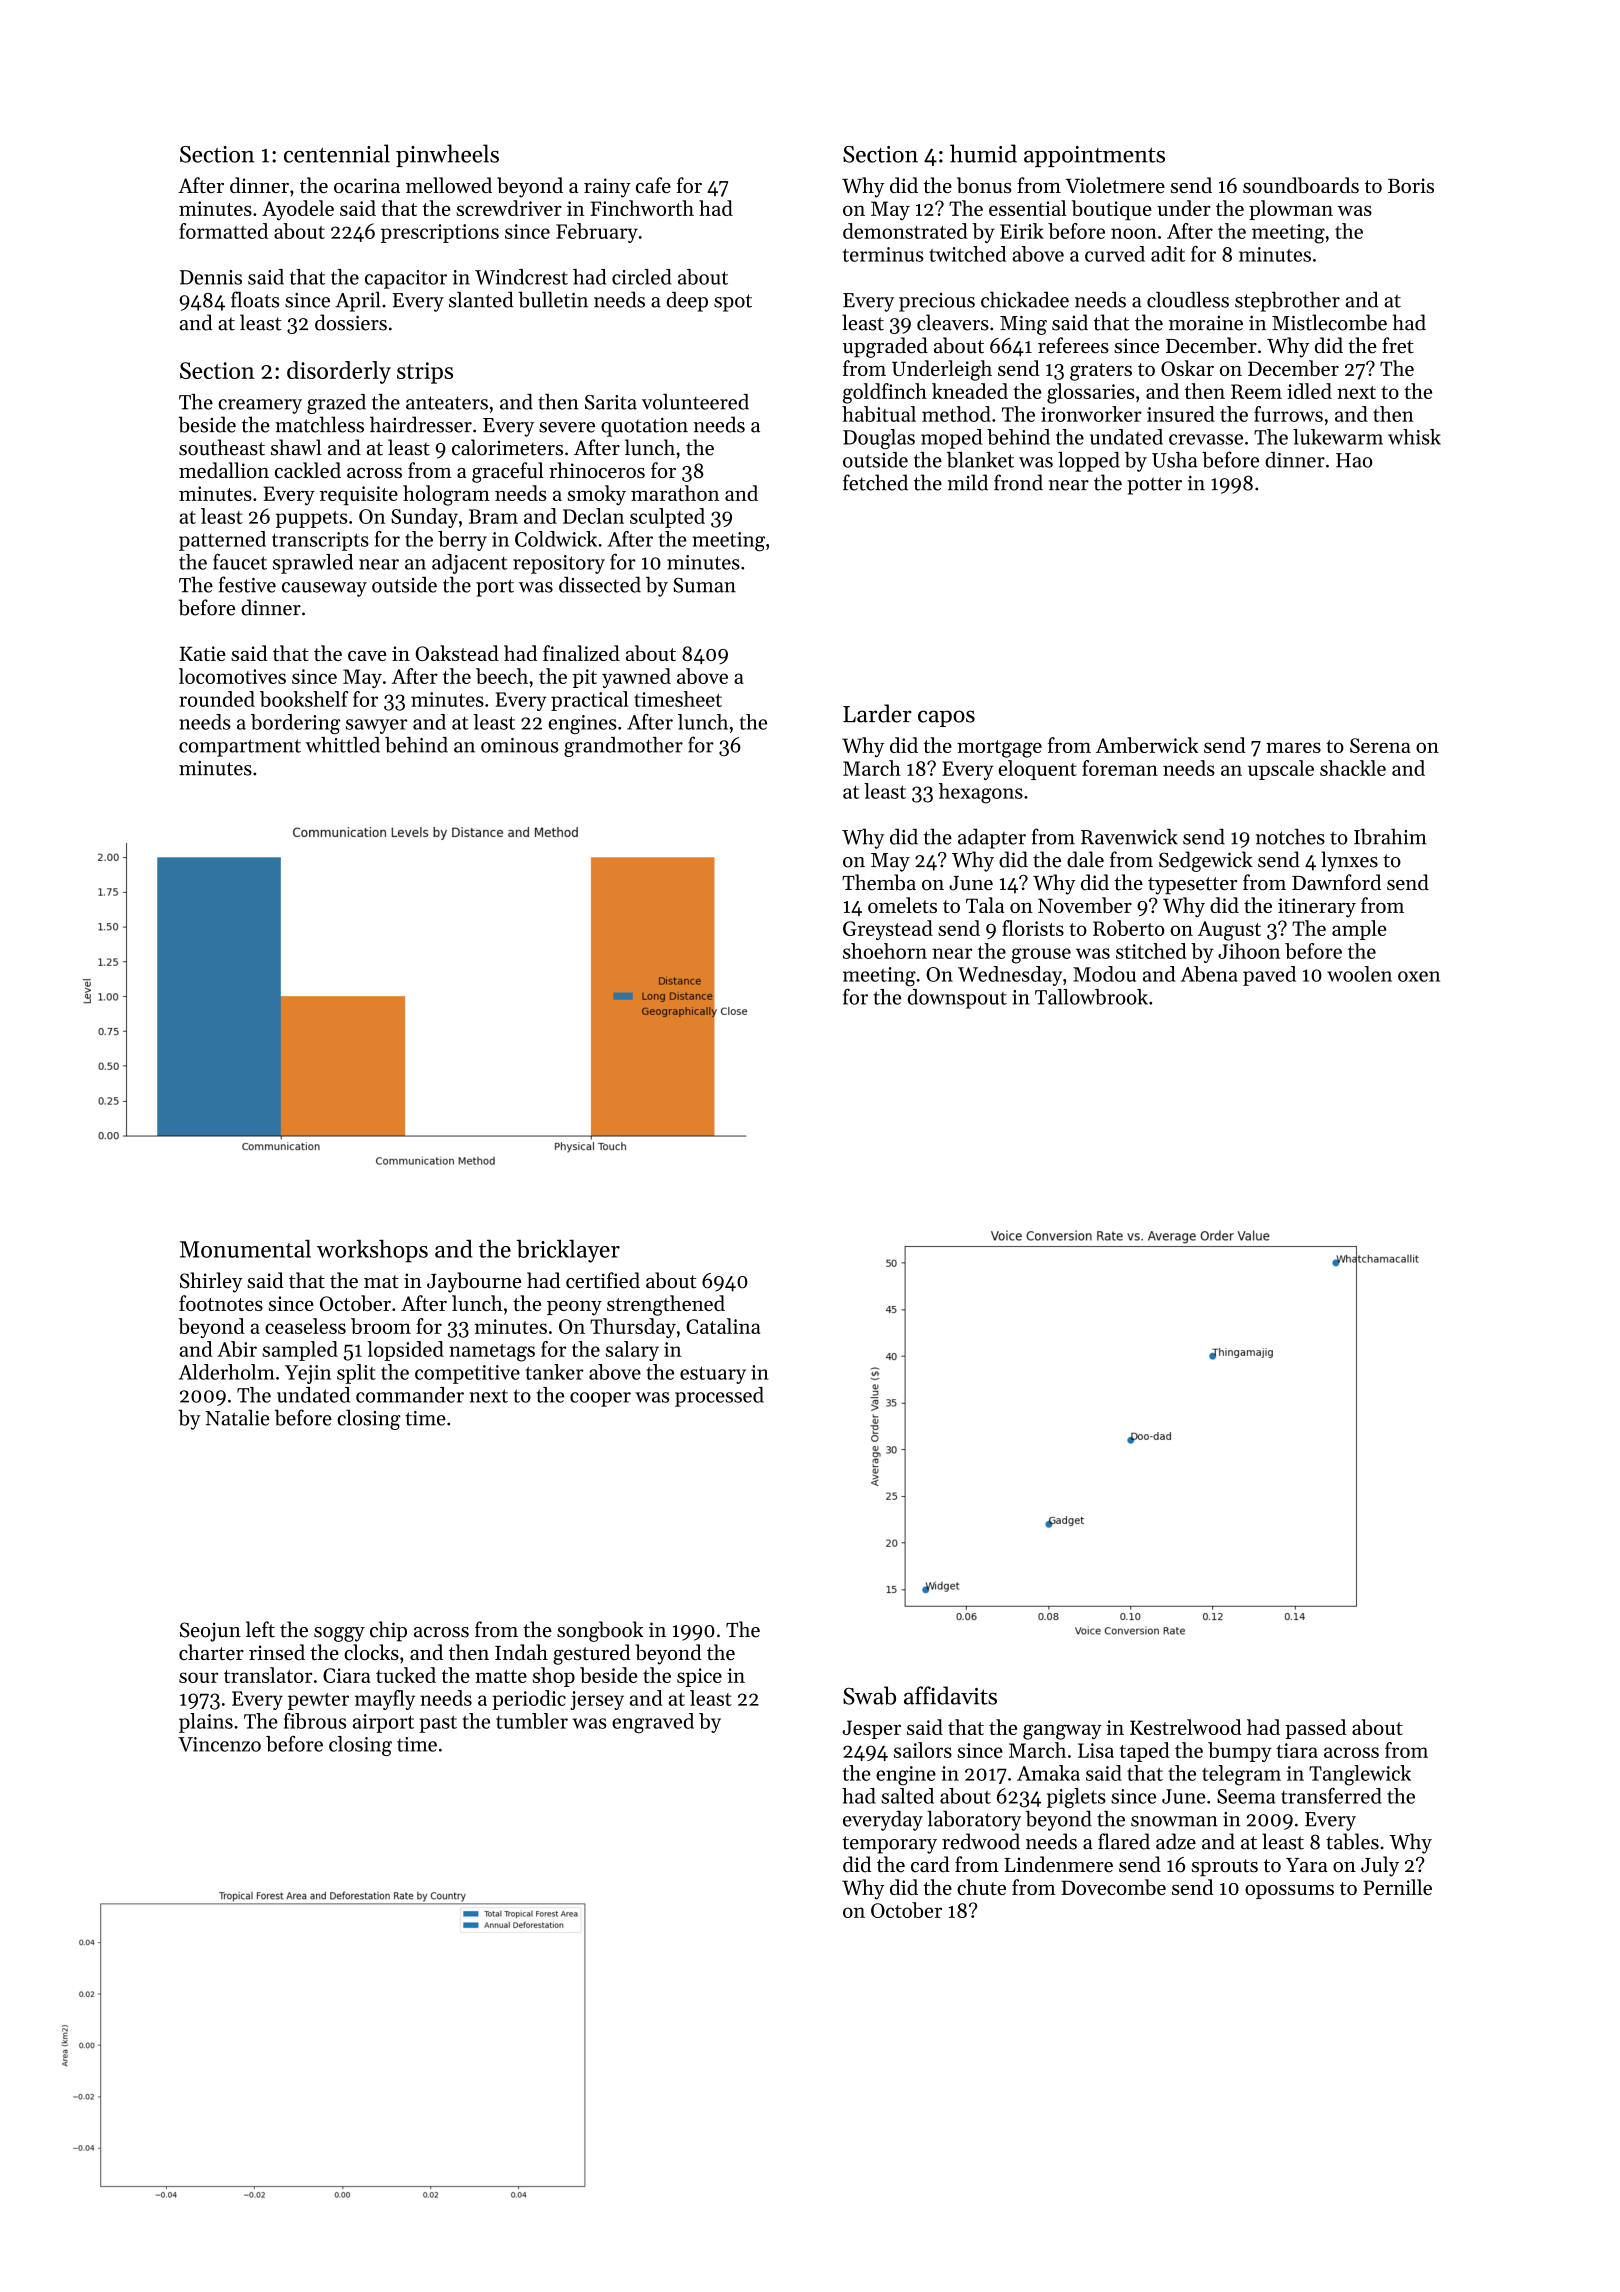 This document has height=2292, width=1620. Describe the element at coordinates (1419, 976) in the document. I see `oxen` at that location.
